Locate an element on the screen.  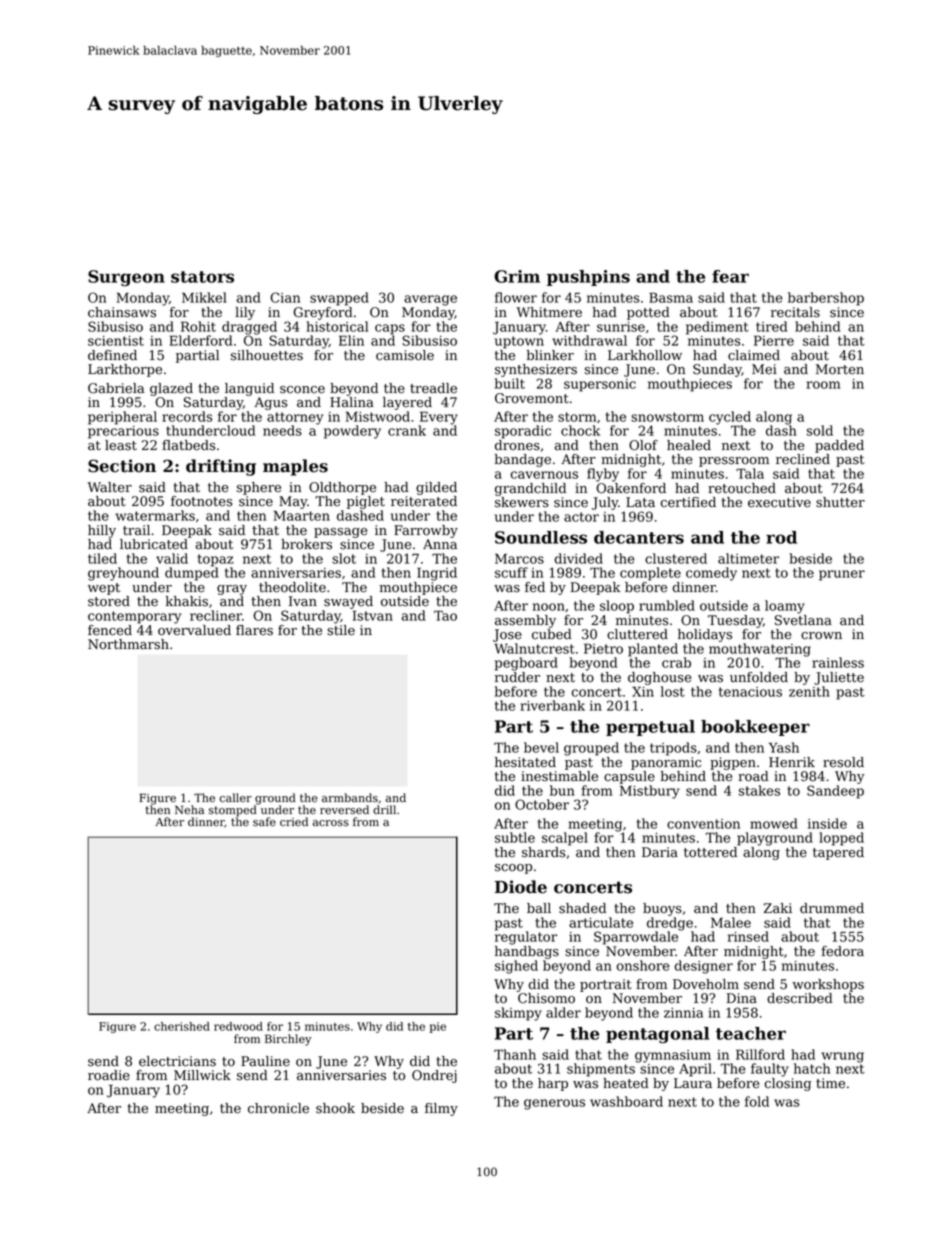
average is located at coordinates (430, 300).
